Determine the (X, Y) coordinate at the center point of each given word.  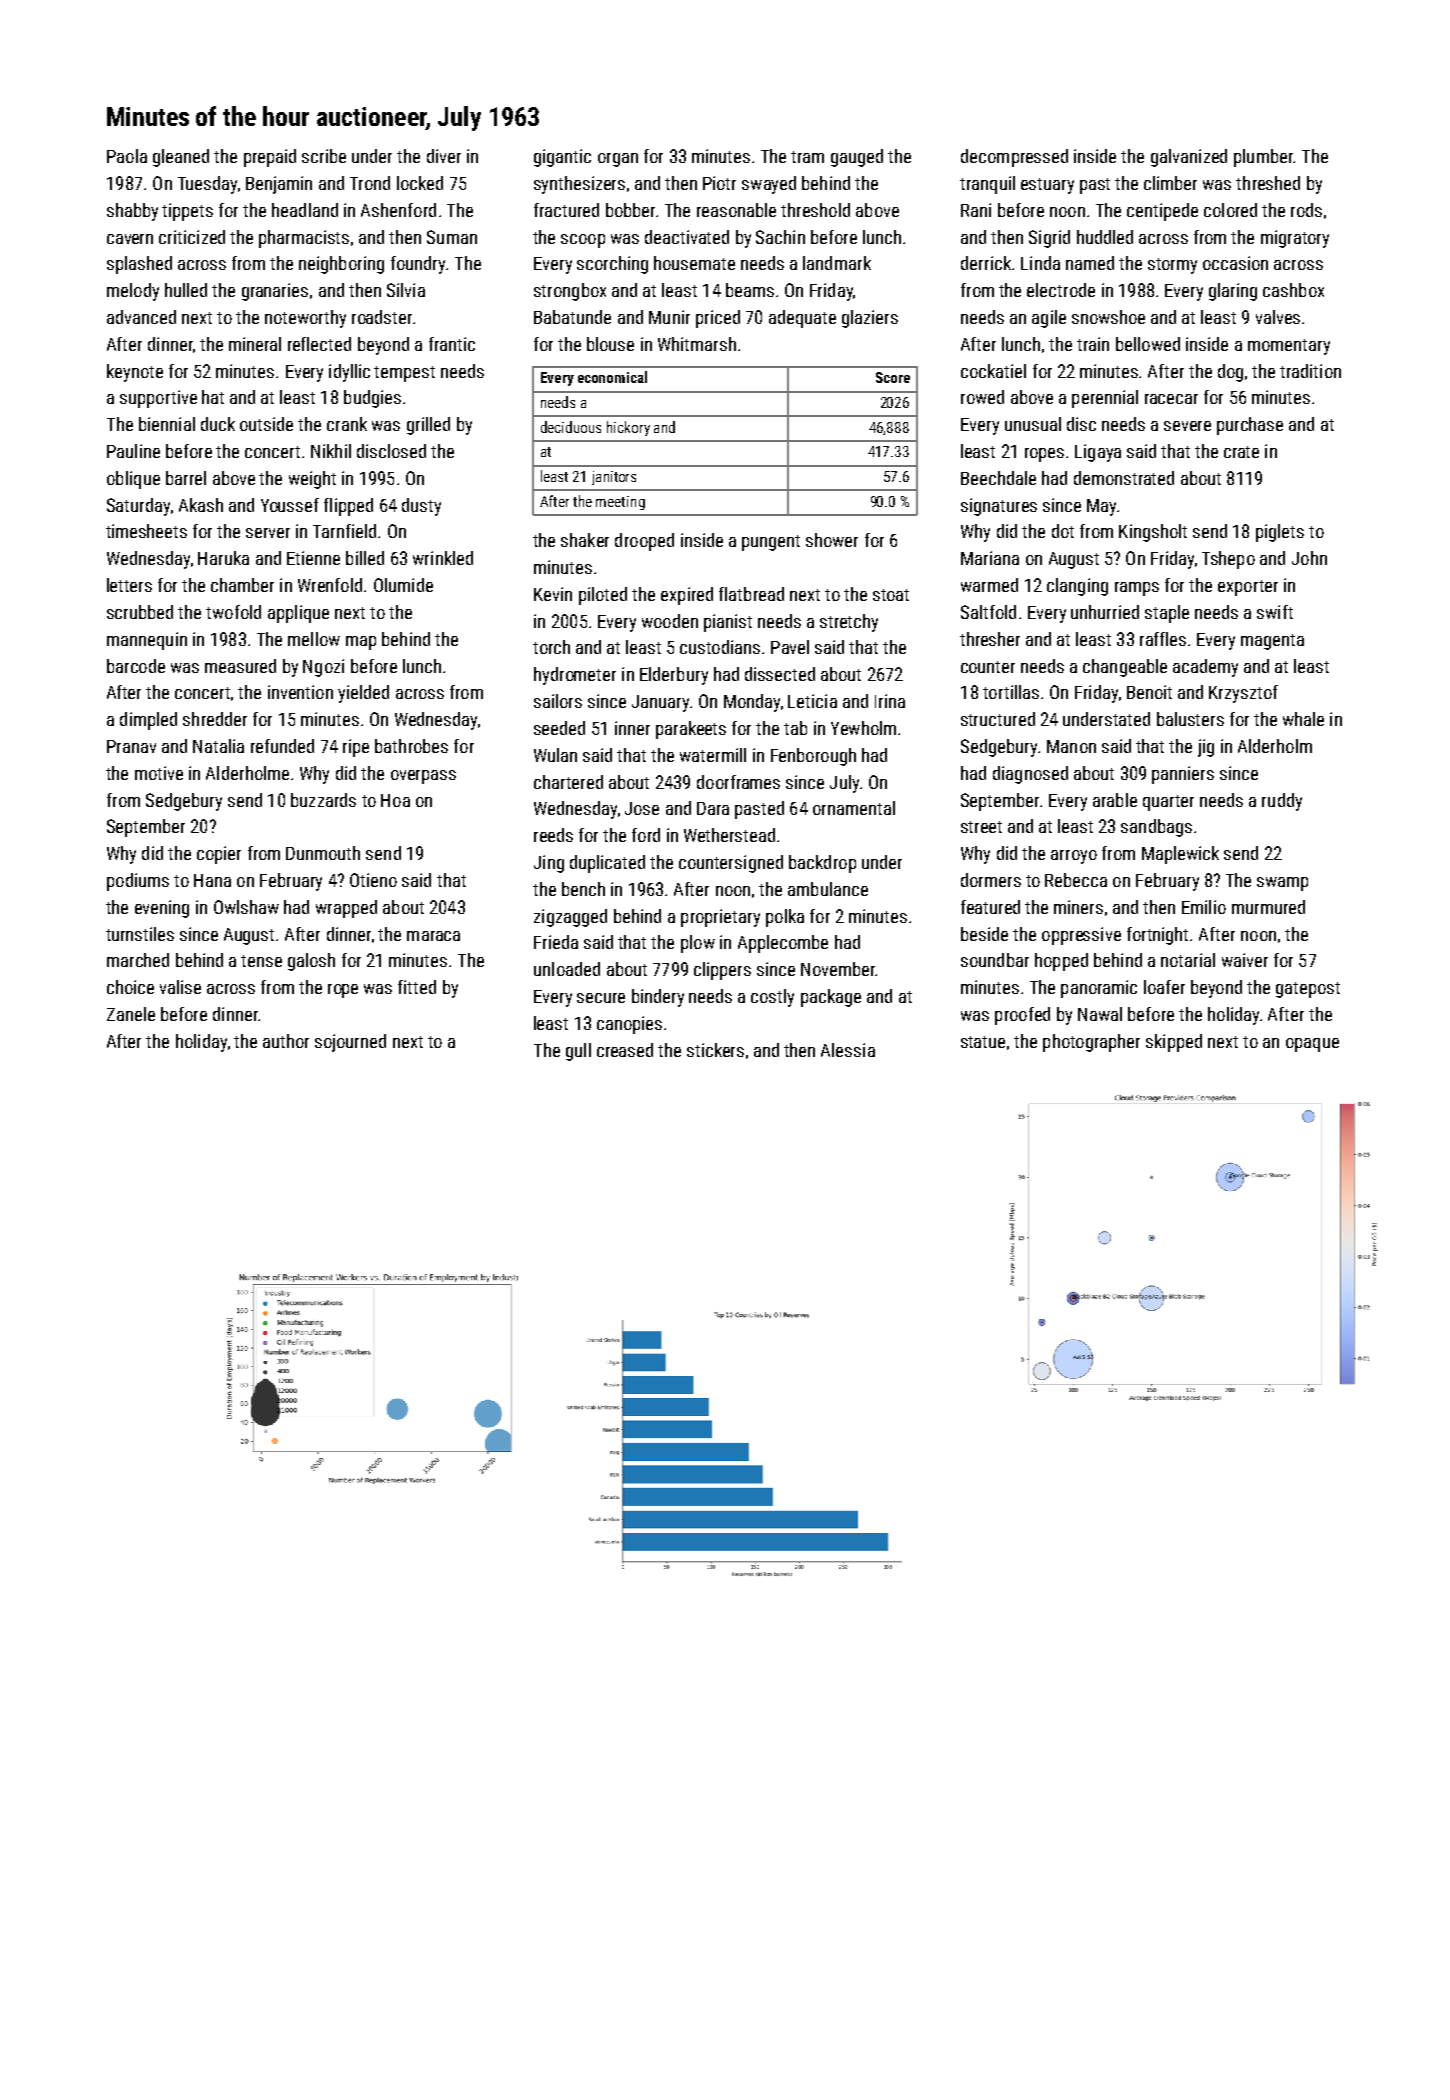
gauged (857, 158)
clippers (722, 971)
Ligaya (1098, 453)
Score (893, 377)
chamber (242, 585)
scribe (324, 156)
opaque (1312, 1045)
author (286, 1041)
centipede (1162, 212)
